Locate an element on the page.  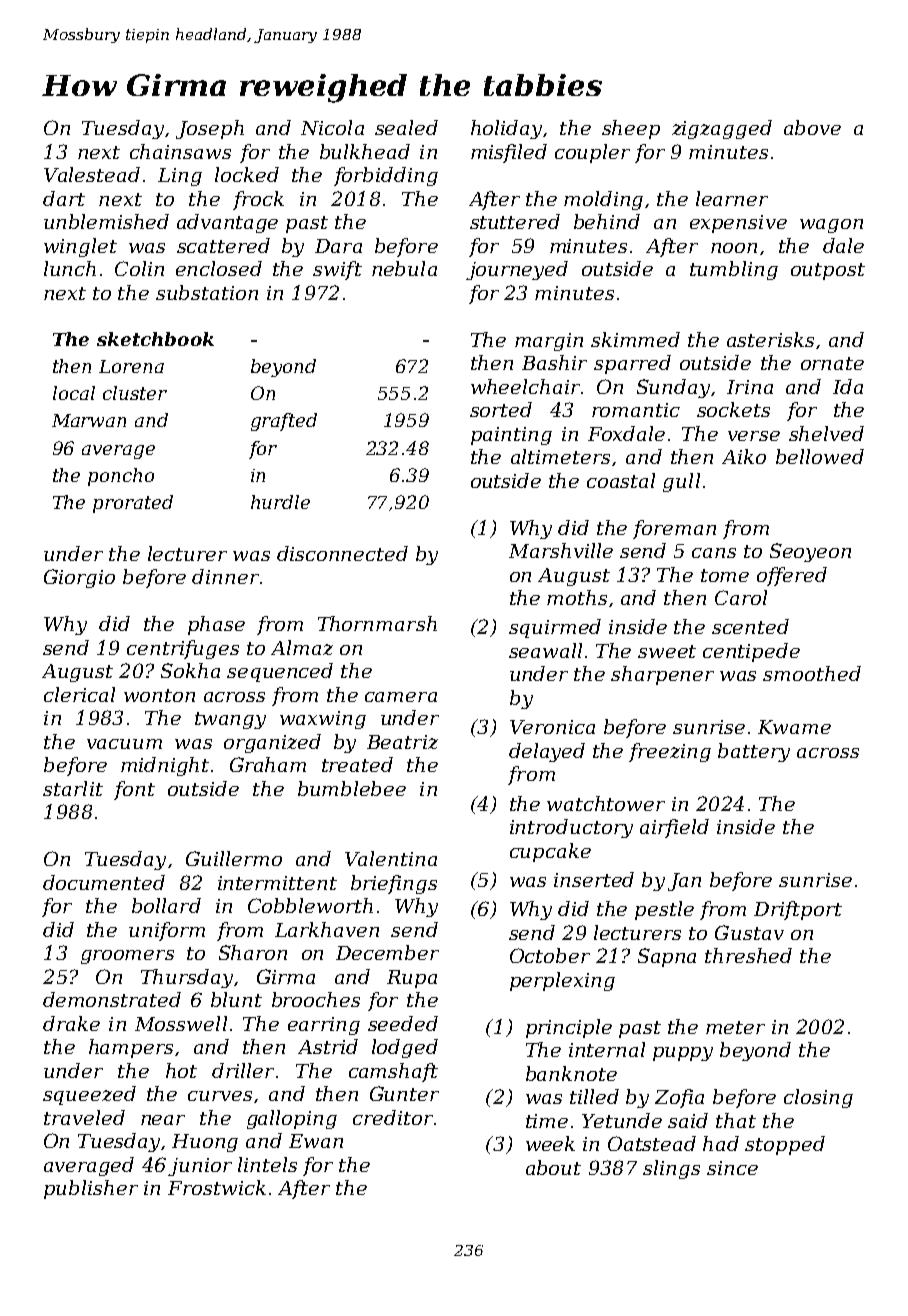
Huong is located at coordinates (205, 1143).
